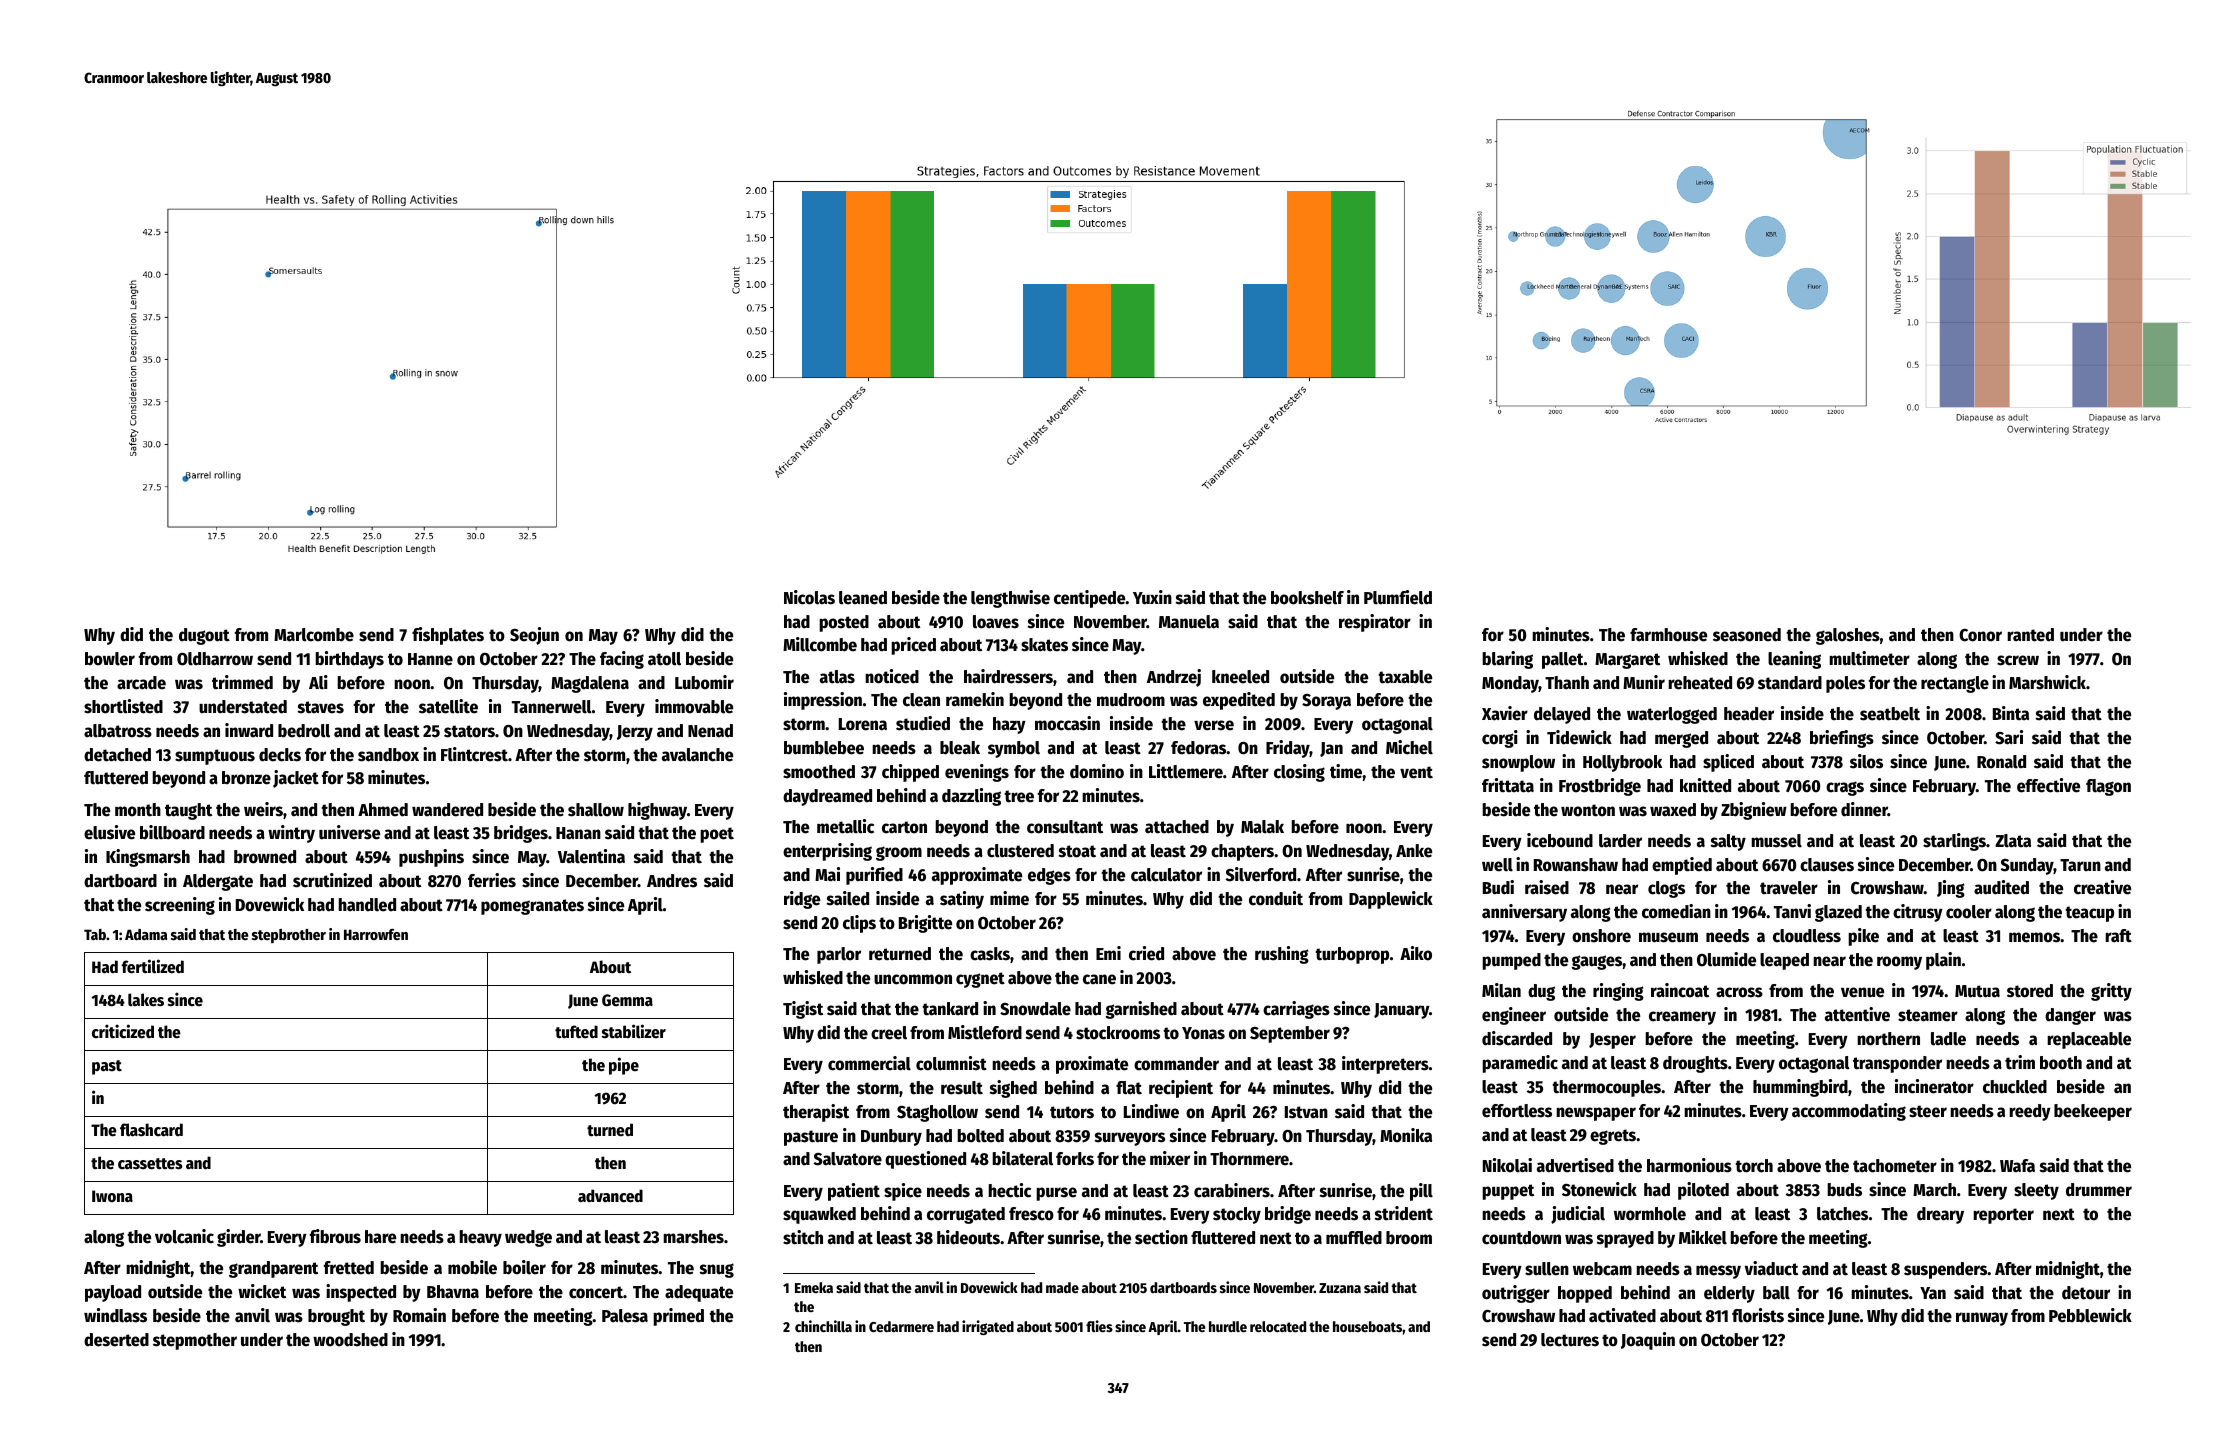  What do you see at coordinates (195, 1341) in the page?
I see `stepmother` at bounding box center [195, 1341].
